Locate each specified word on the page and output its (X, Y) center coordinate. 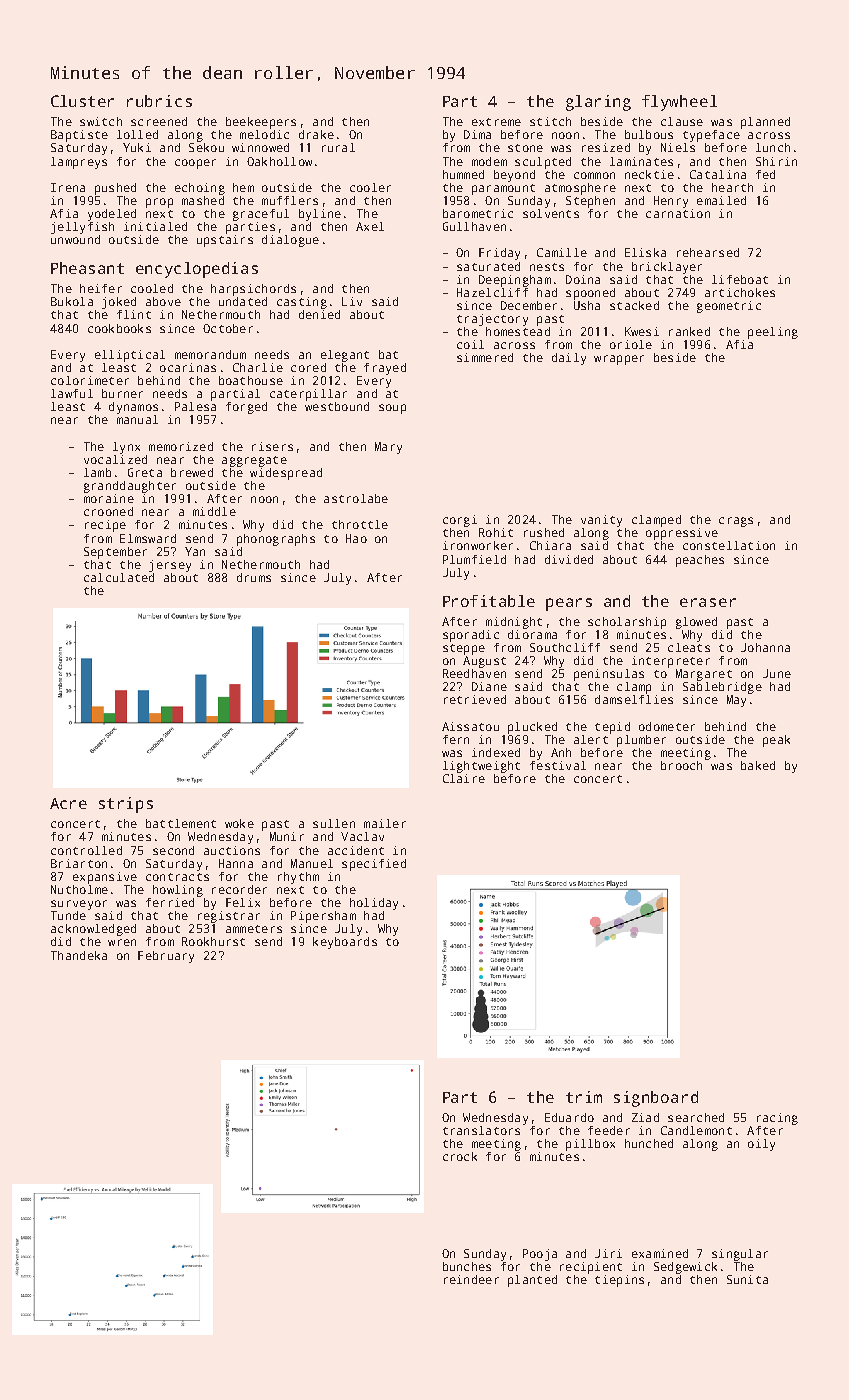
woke (239, 823)
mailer (385, 823)
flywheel (679, 103)
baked (758, 765)
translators (481, 1130)
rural (338, 147)
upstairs (225, 241)
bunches (467, 1266)
